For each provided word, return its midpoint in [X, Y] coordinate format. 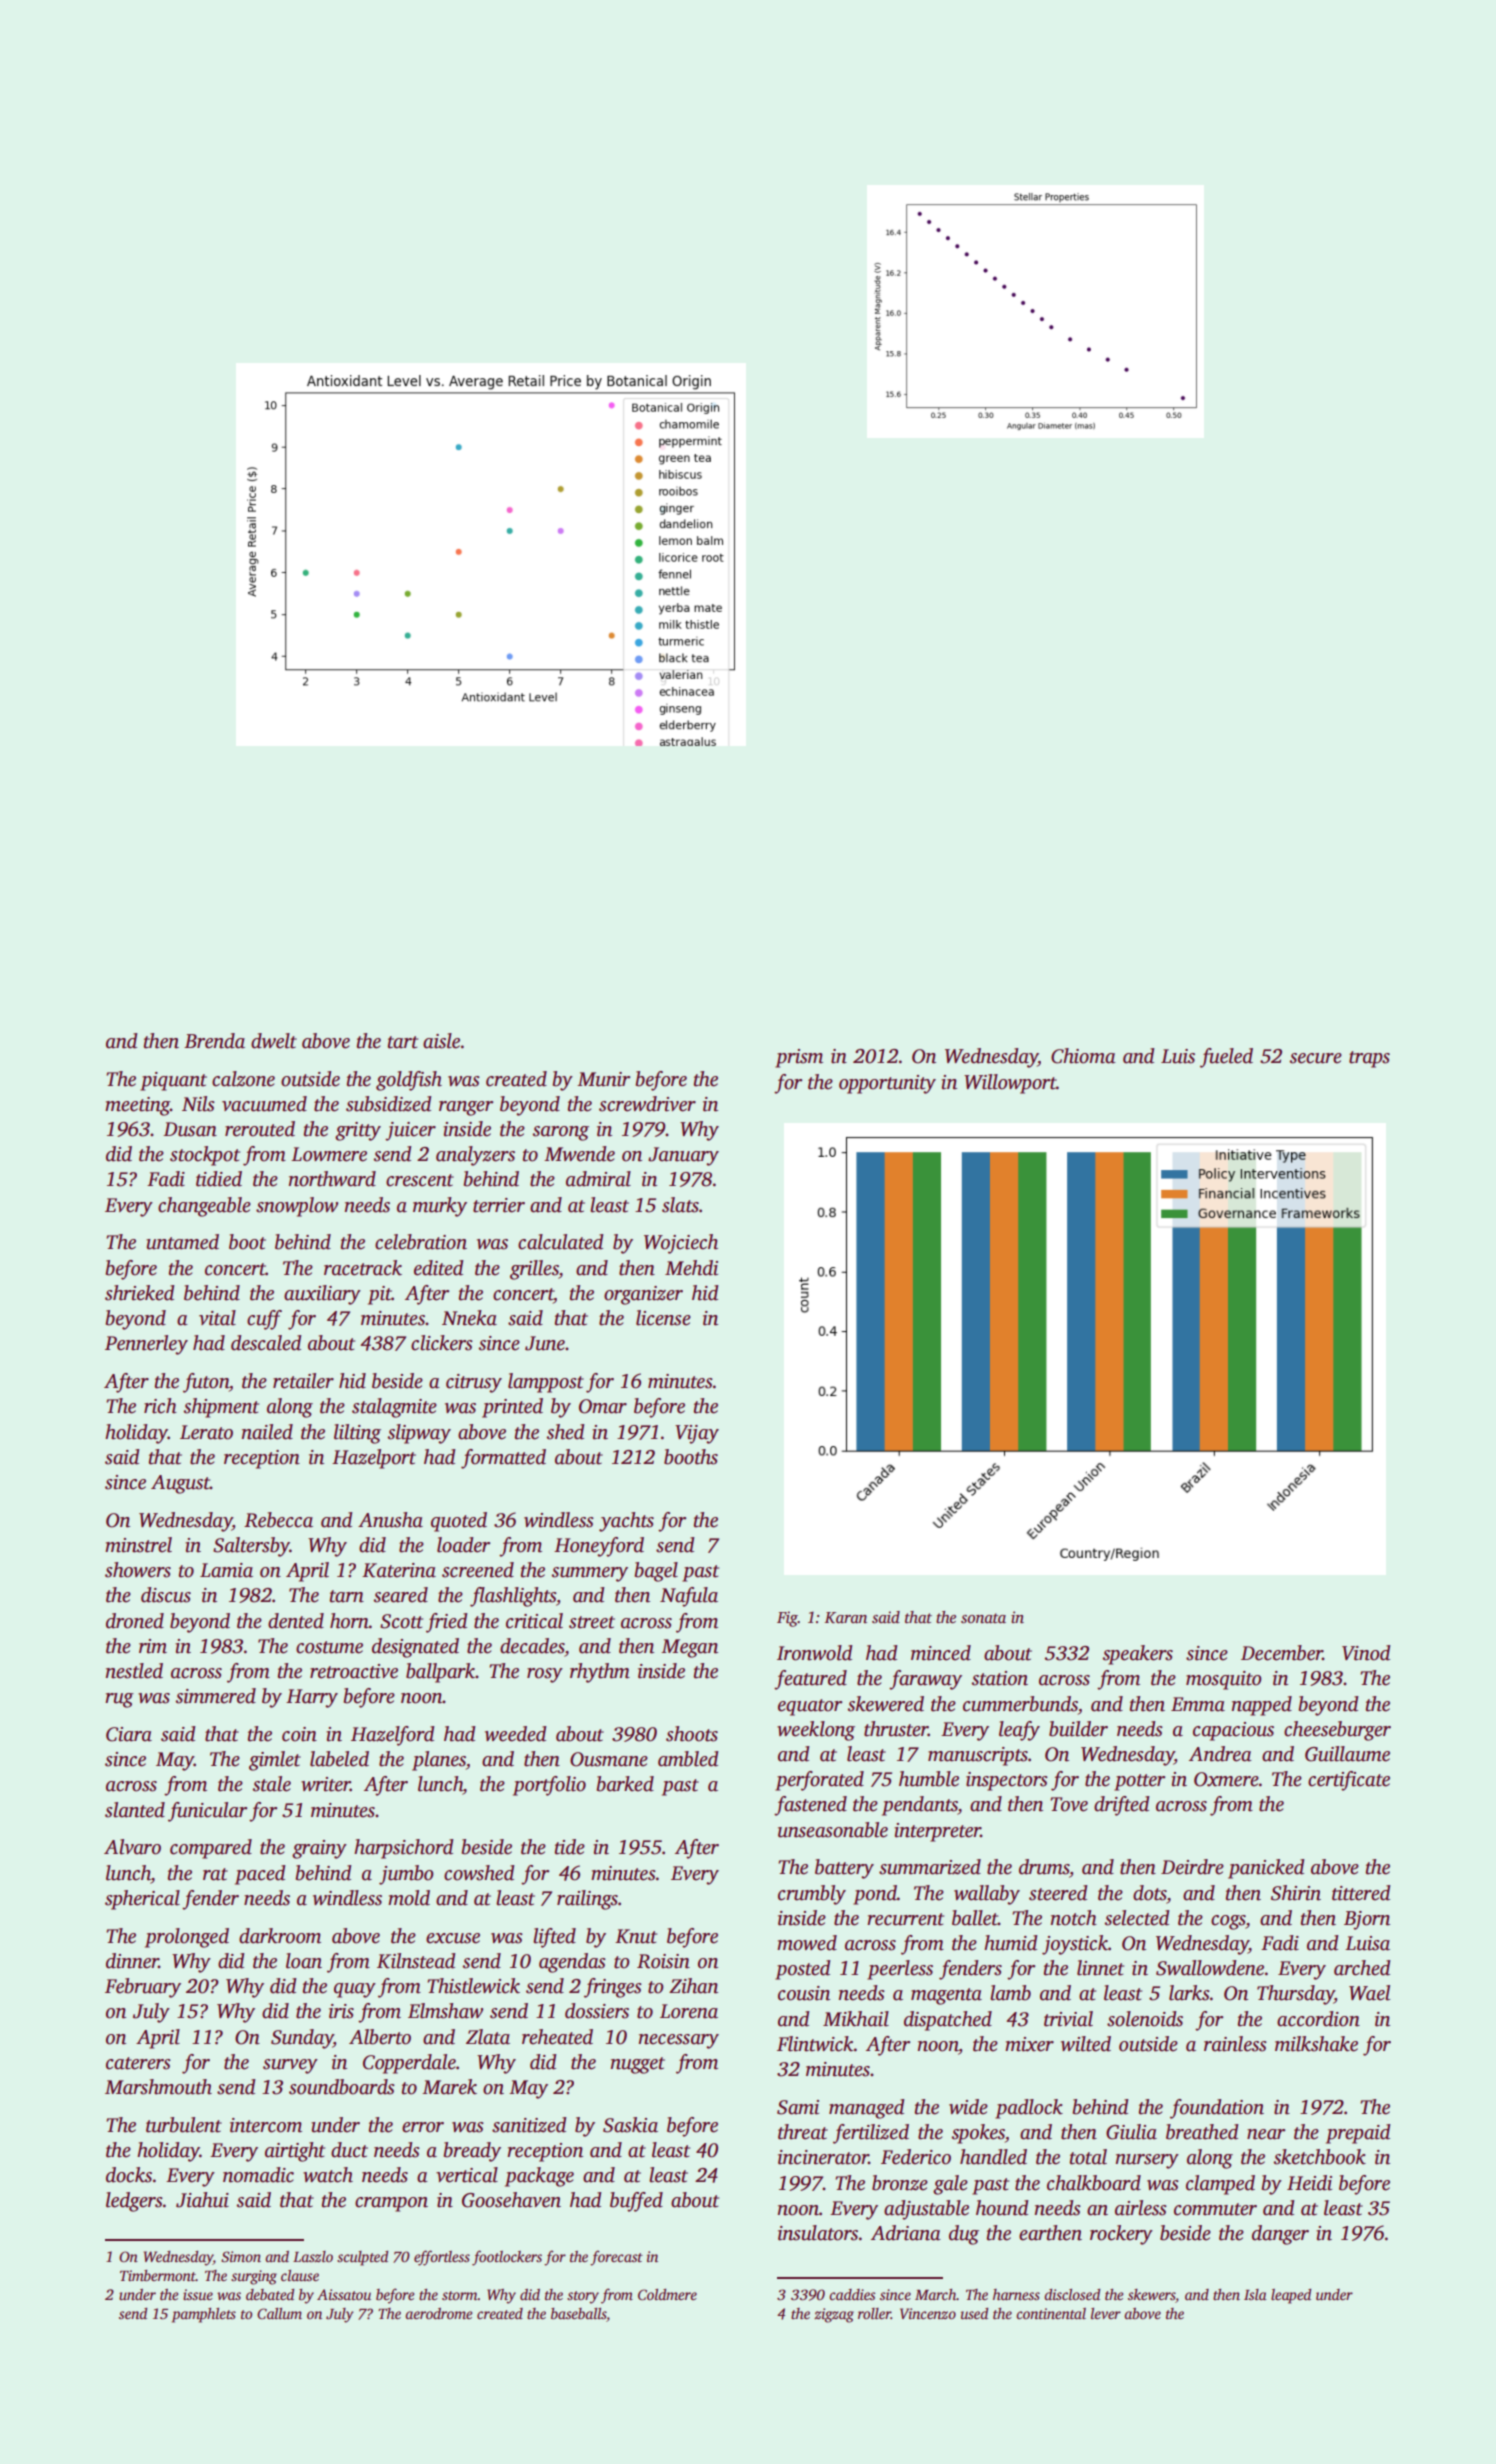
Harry [312, 1698]
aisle [441, 1041]
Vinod [1366, 1653]
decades [532, 1646]
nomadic [258, 2175]
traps [1369, 1059]
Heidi [1309, 2183]
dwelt [274, 1041]
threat [803, 2132]
